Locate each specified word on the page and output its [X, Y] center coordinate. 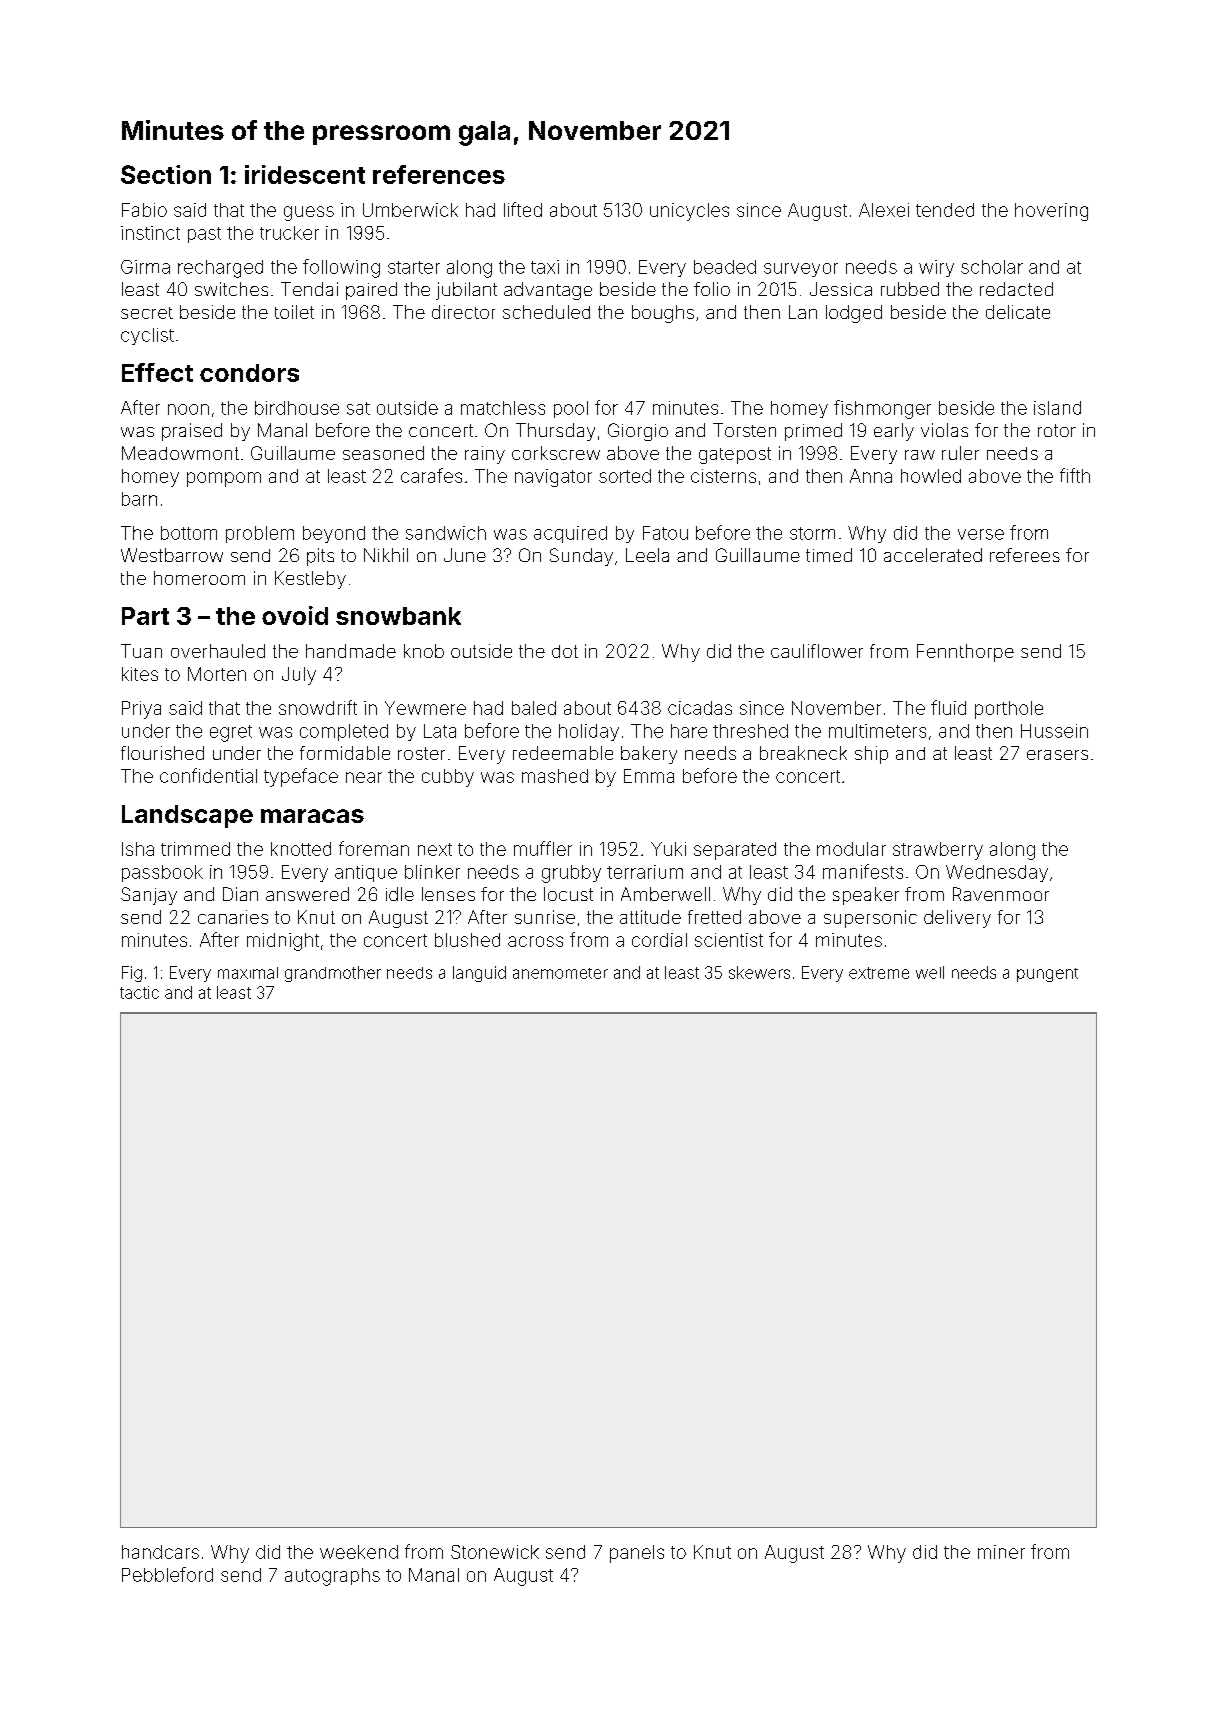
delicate [1018, 312]
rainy [485, 455]
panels [637, 1554]
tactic [139, 992]
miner [1001, 1552]
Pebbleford [167, 1574]
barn [139, 499]
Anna [871, 476]
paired [371, 291]
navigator [553, 478]
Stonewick [495, 1552]
